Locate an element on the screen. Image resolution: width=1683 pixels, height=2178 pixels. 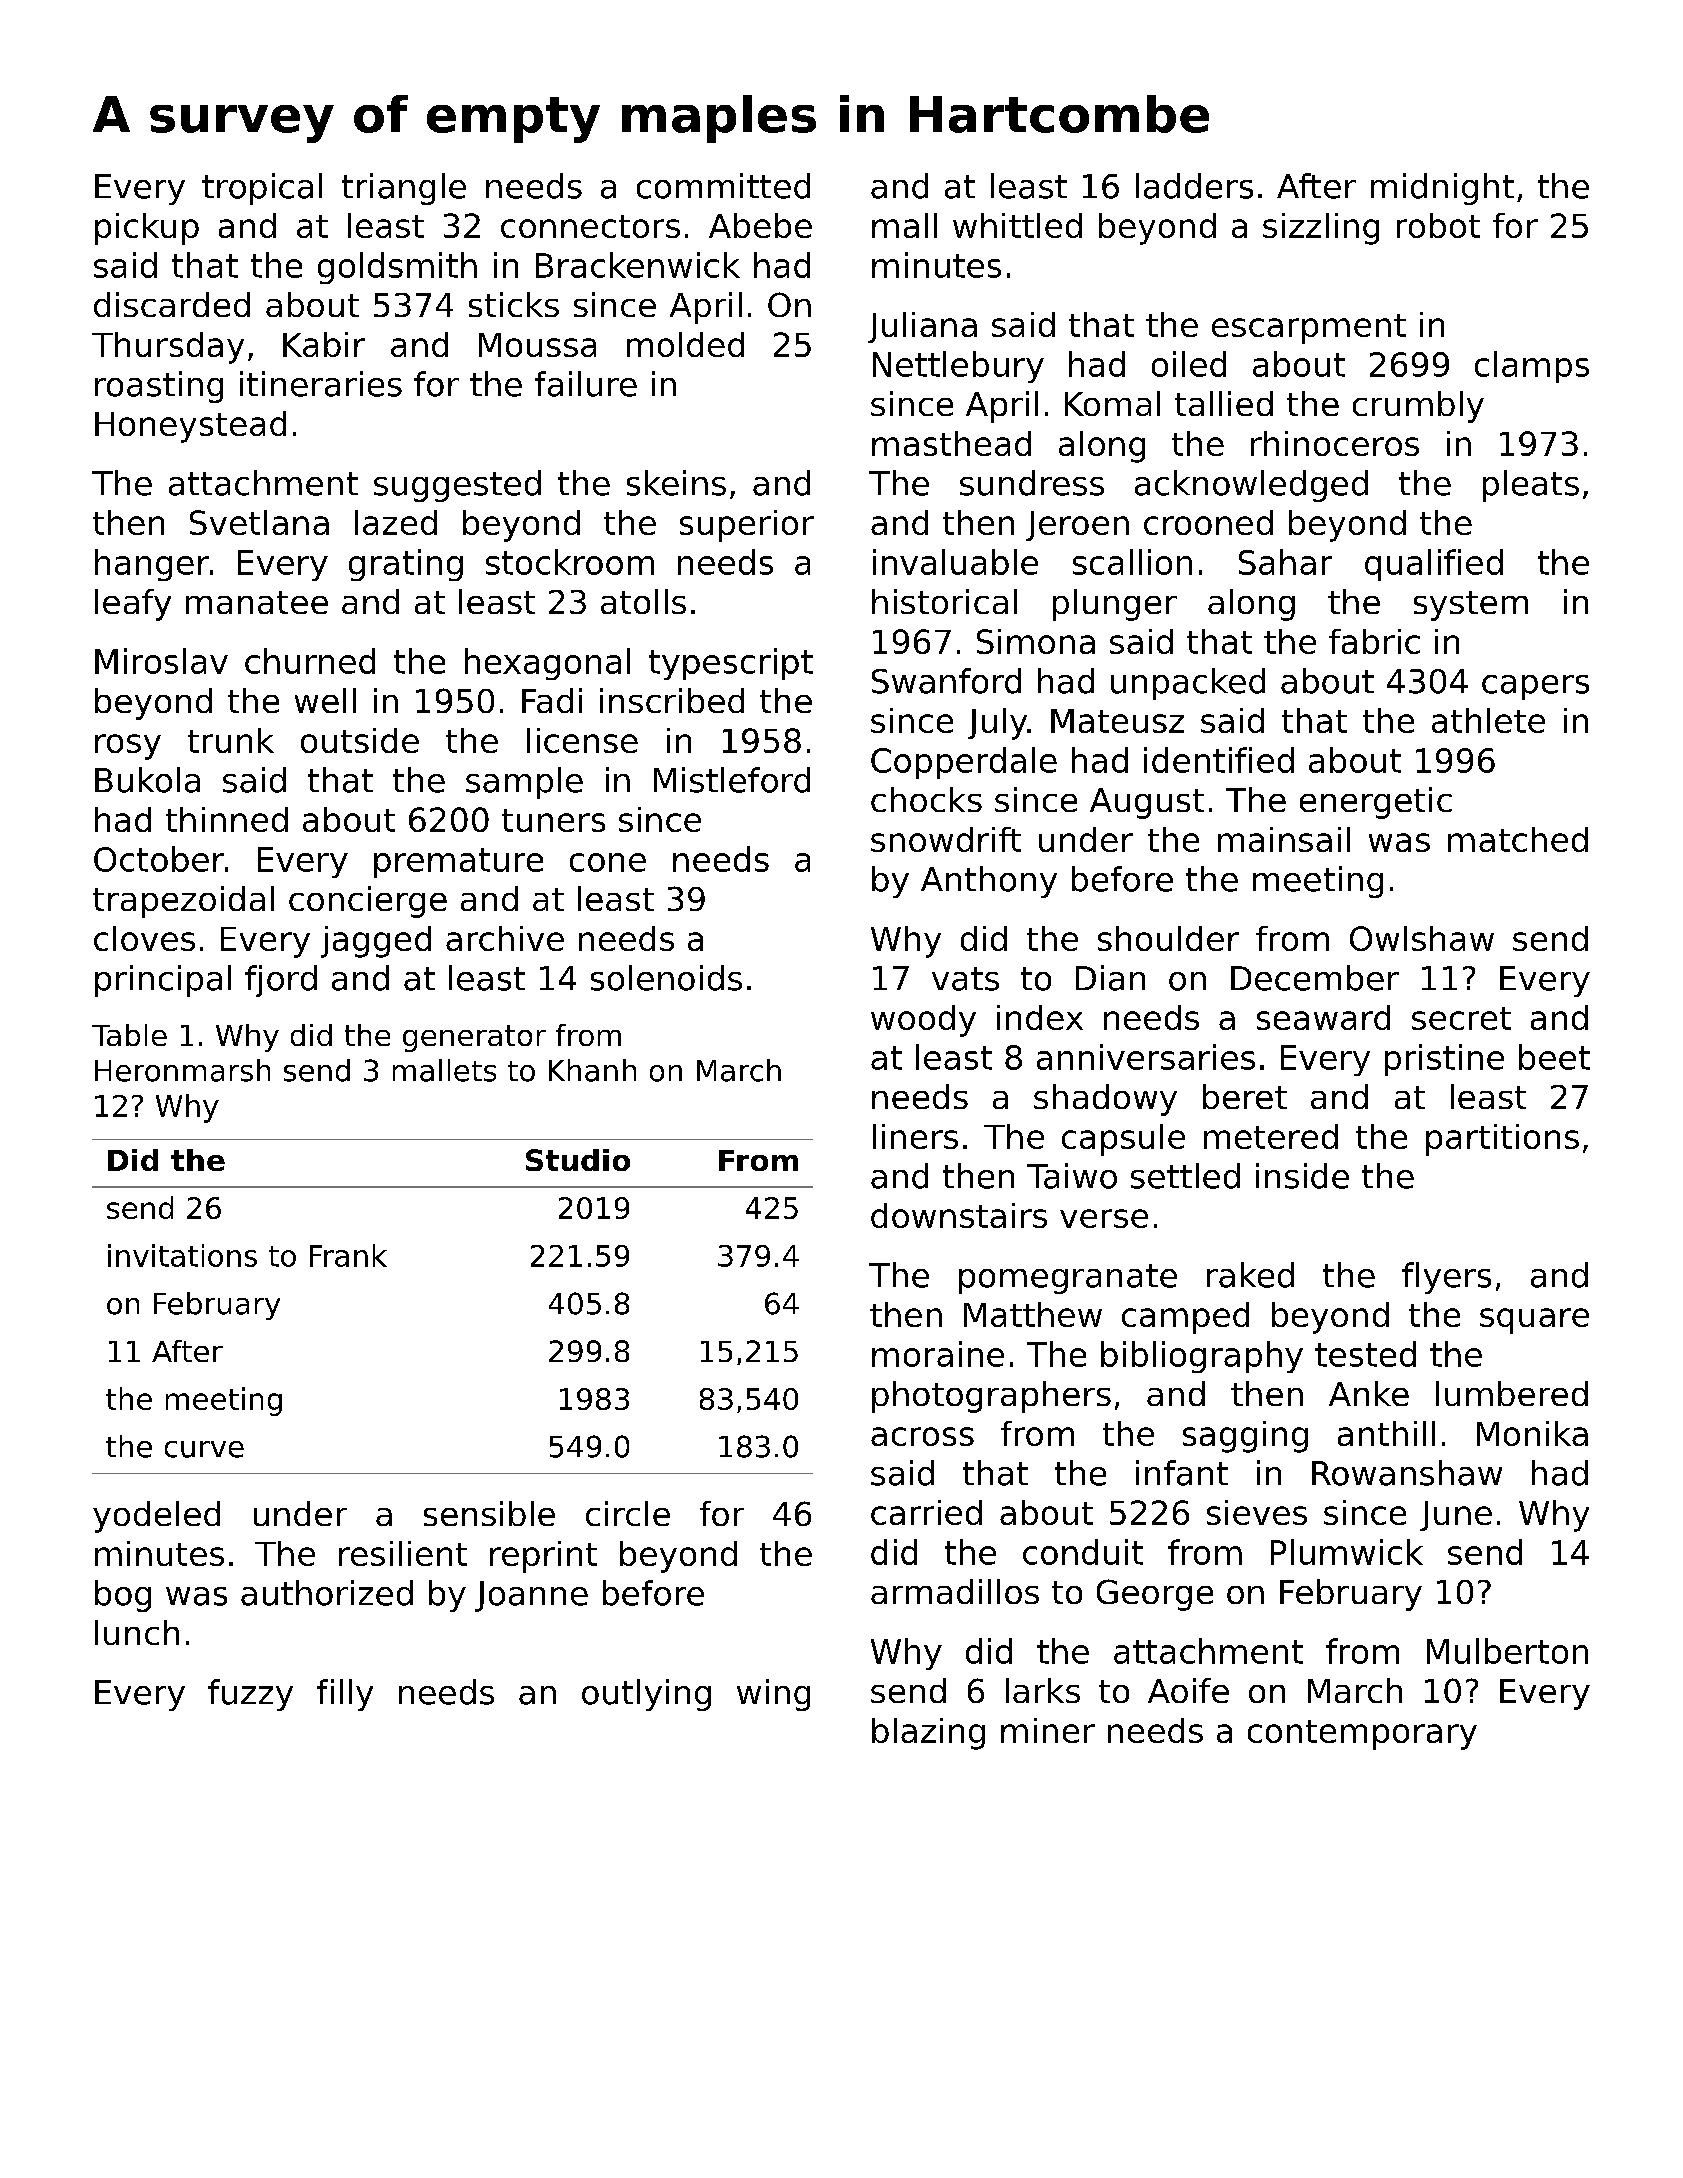
Anthony is located at coordinates (989, 882).
